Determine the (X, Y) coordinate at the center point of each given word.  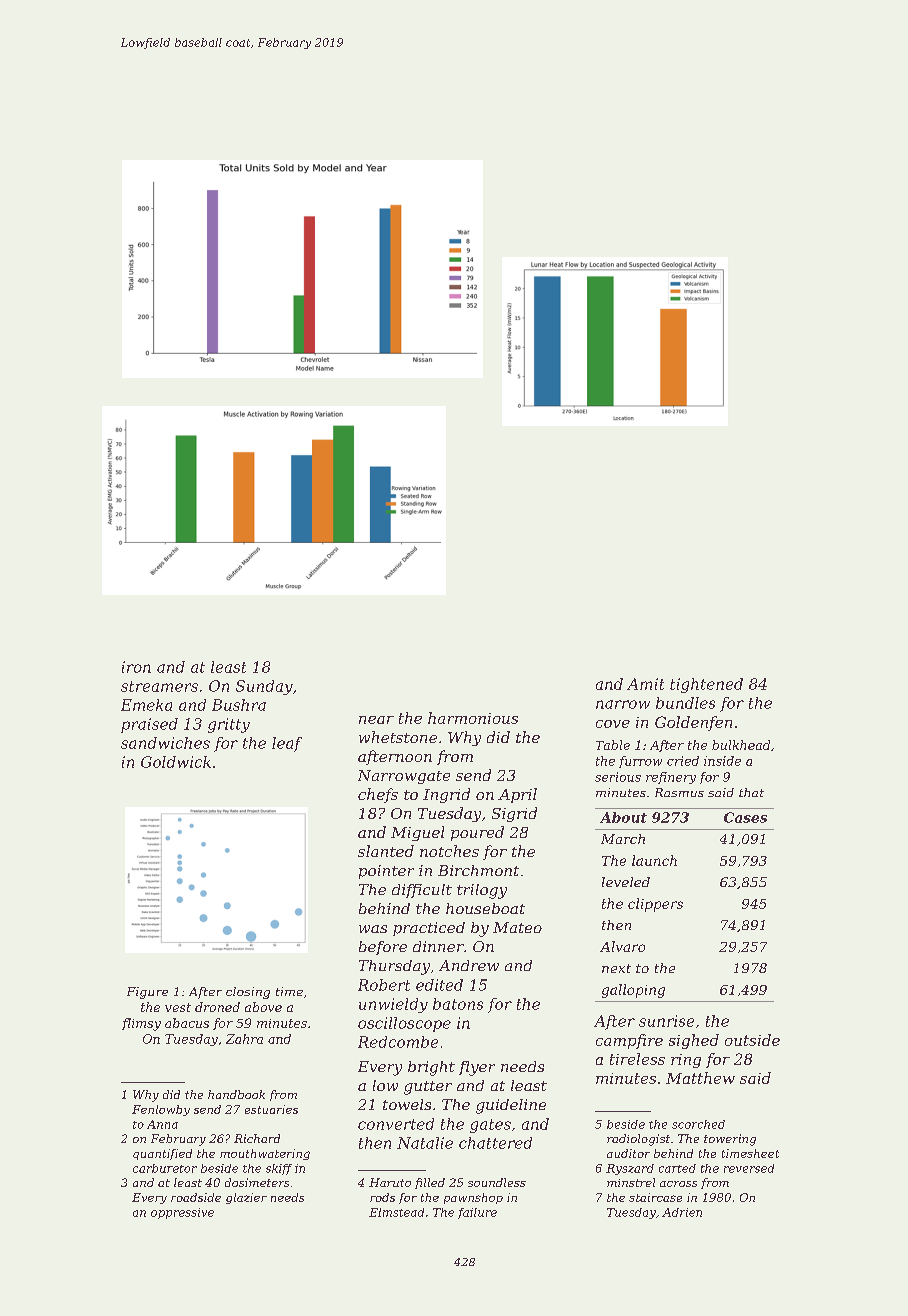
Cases (745, 817)
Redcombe (398, 1042)
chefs (378, 795)
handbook (236, 1094)
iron (136, 667)
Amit (645, 684)
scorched (698, 1124)
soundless (497, 1182)
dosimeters (257, 1182)
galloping (633, 991)
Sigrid (514, 814)
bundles (685, 703)
